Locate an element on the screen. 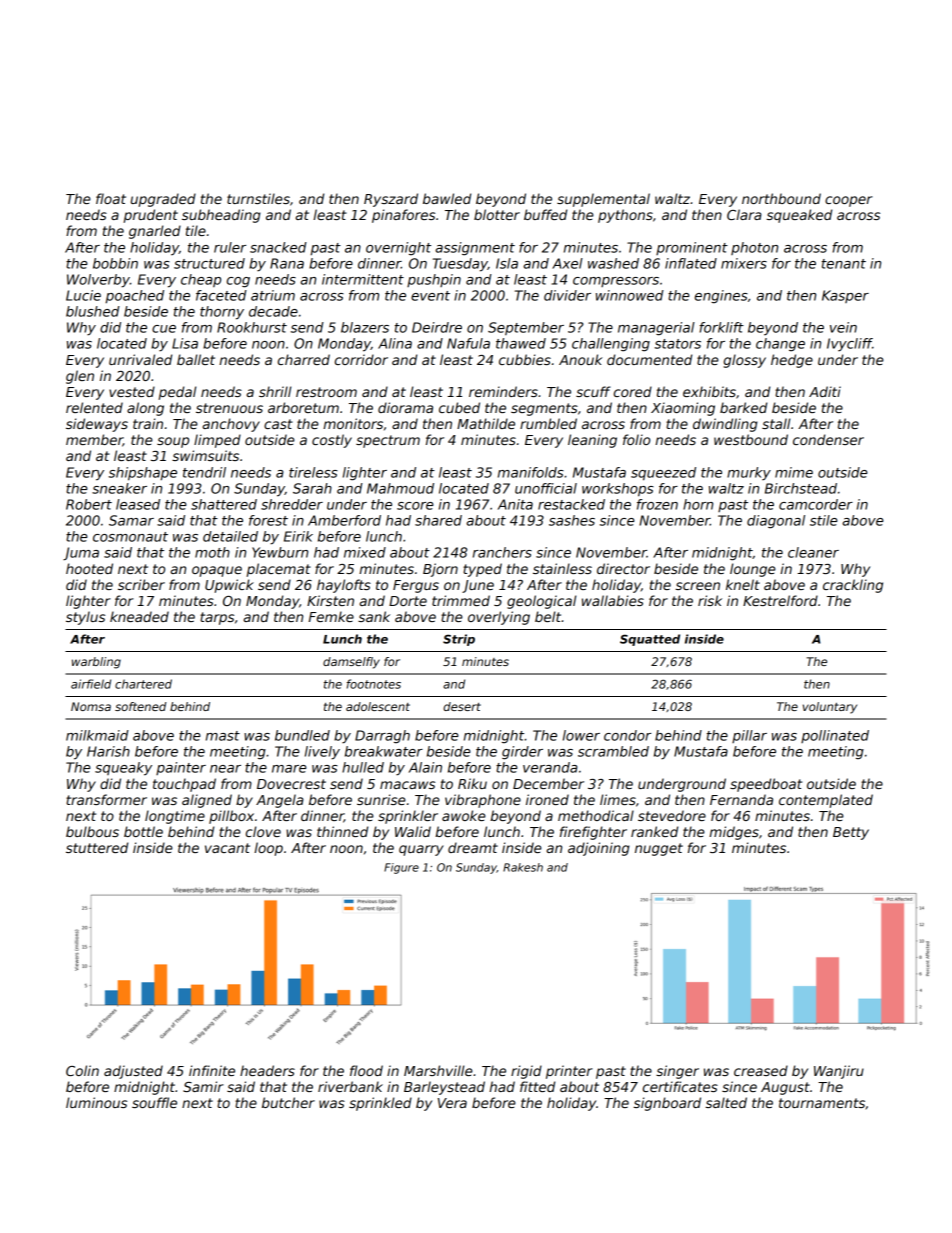  adjoining is located at coordinates (599, 849).
